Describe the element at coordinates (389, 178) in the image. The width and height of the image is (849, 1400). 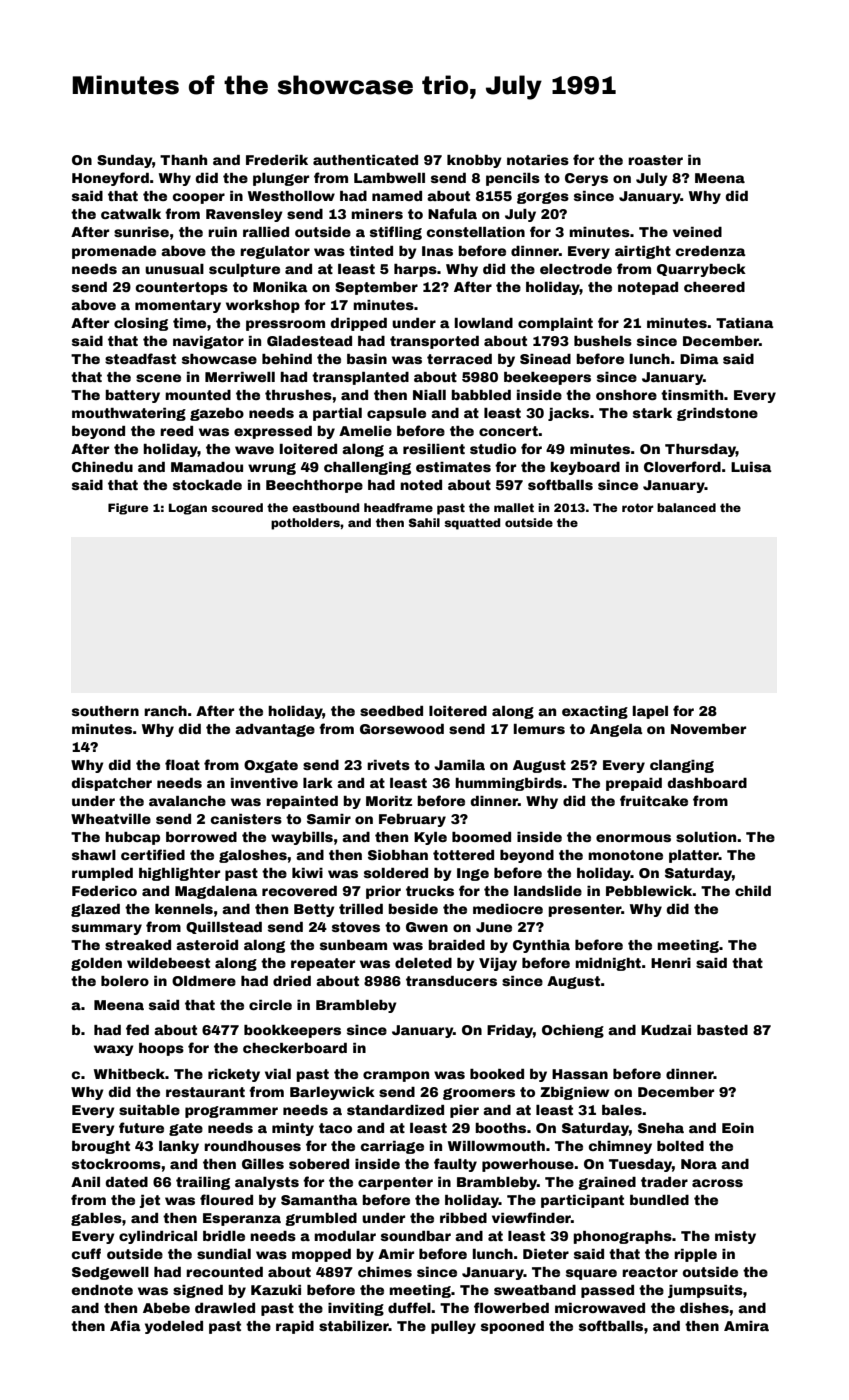
I see `Lambwell` at that location.
